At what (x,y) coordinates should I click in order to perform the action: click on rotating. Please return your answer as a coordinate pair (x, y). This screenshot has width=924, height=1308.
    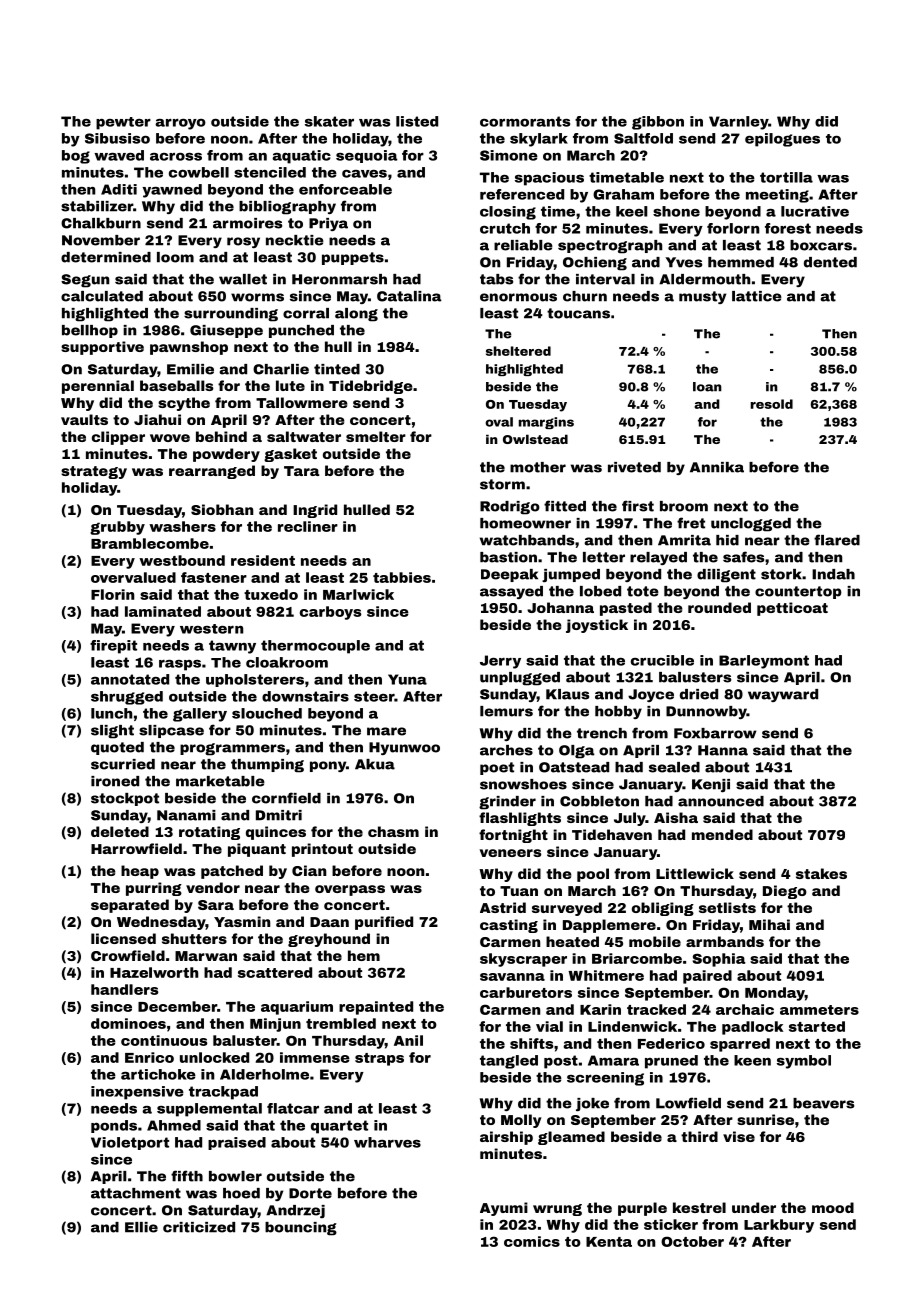
    Looking at the image, I should click on (209, 833).
